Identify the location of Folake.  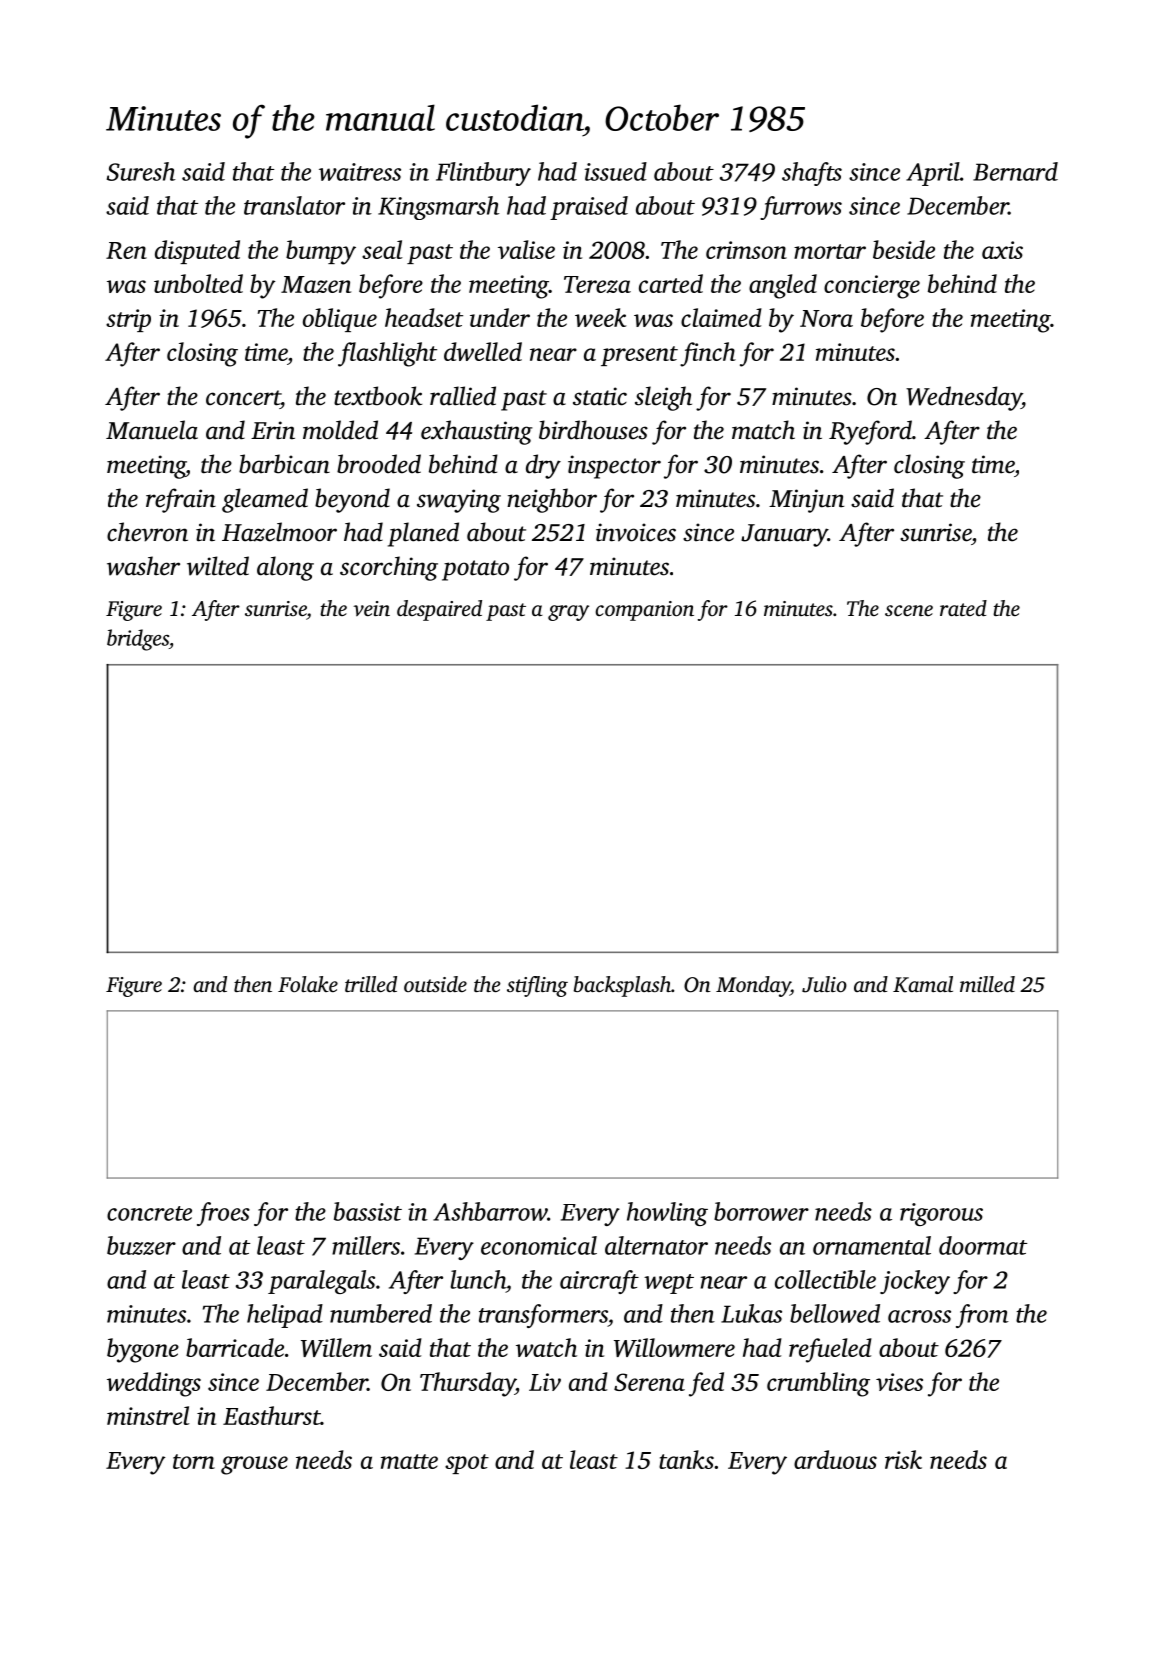
(308, 984).
